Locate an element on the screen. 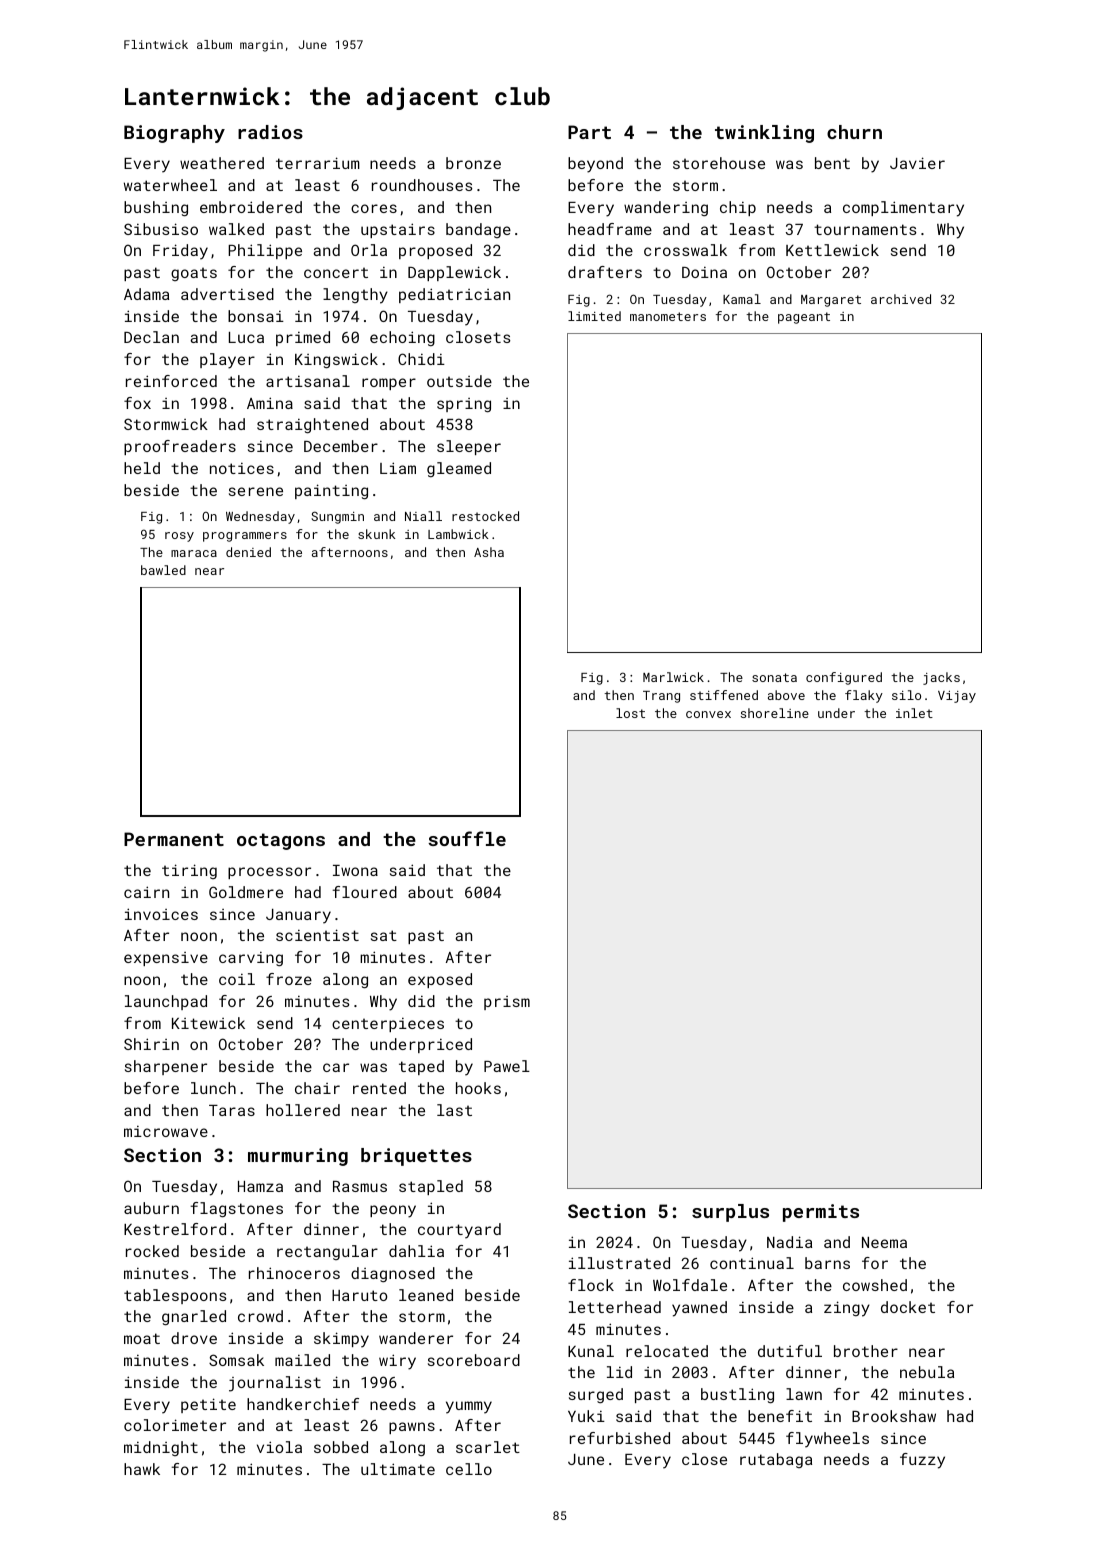 This screenshot has height=1562, width=1105. jacks is located at coordinates (941, 678).
